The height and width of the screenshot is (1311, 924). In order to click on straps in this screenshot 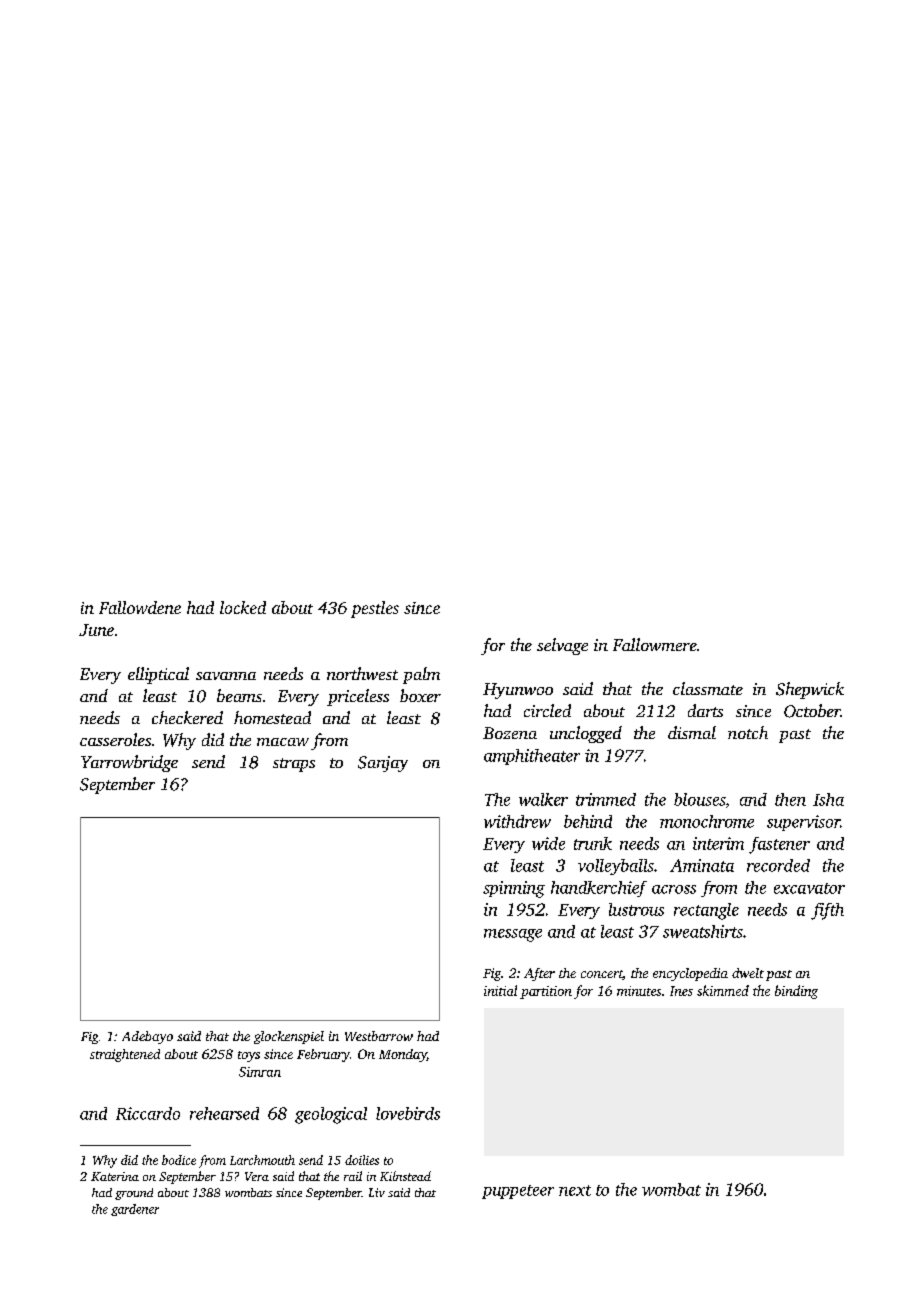, I will do `click(294, 765)`.
